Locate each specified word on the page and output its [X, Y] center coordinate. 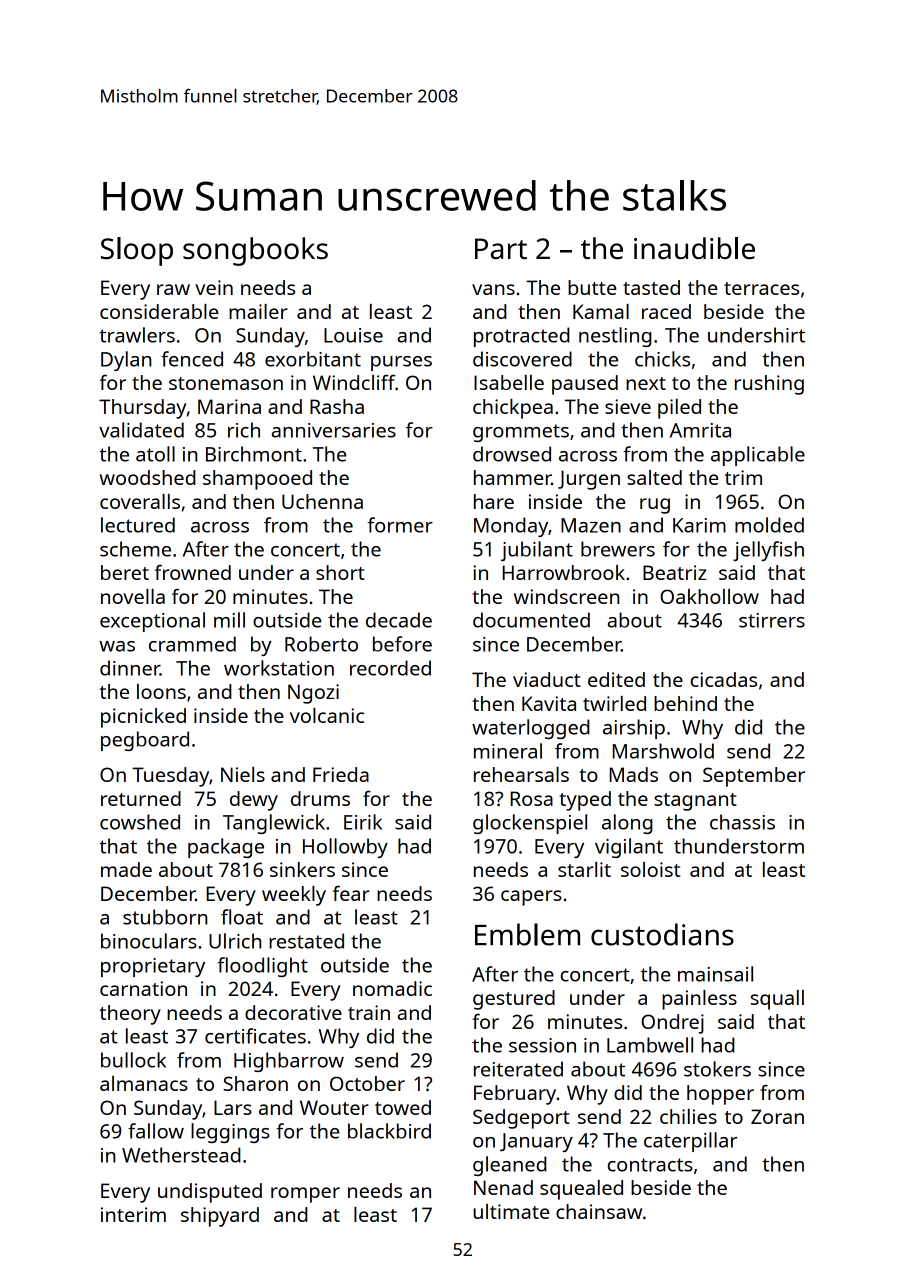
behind [685, 703]
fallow [156, 1131]
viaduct [547, 679]
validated [141, 430]
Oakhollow [709, 596]
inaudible [694, 248]
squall [777, 1000]
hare [494, 501]
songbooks [255, 251]
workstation [279, 668]
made [126, 869]
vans [493, 289]
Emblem [527, 934]
